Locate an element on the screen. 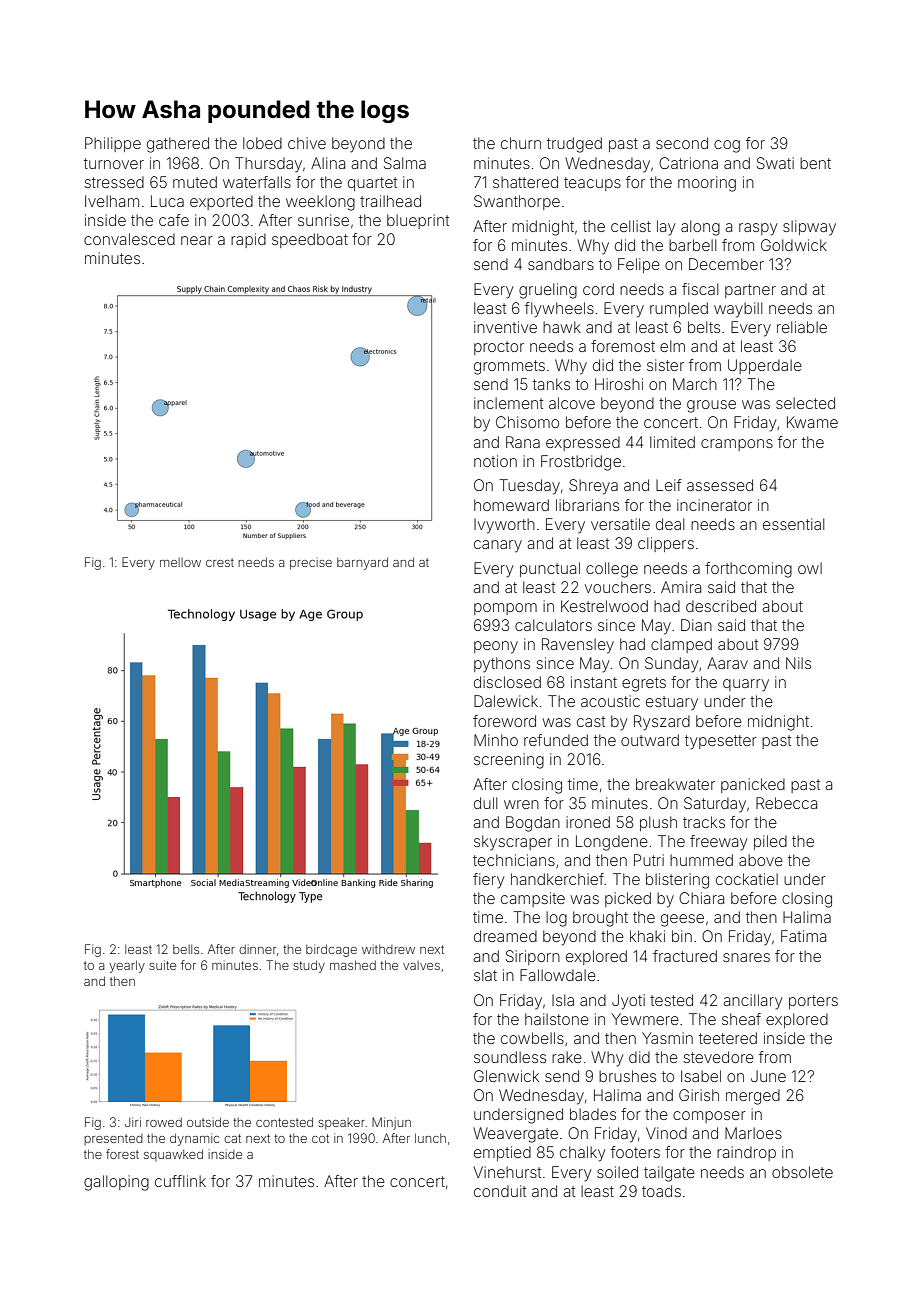  yearly is located at coordinates (127, 966).
